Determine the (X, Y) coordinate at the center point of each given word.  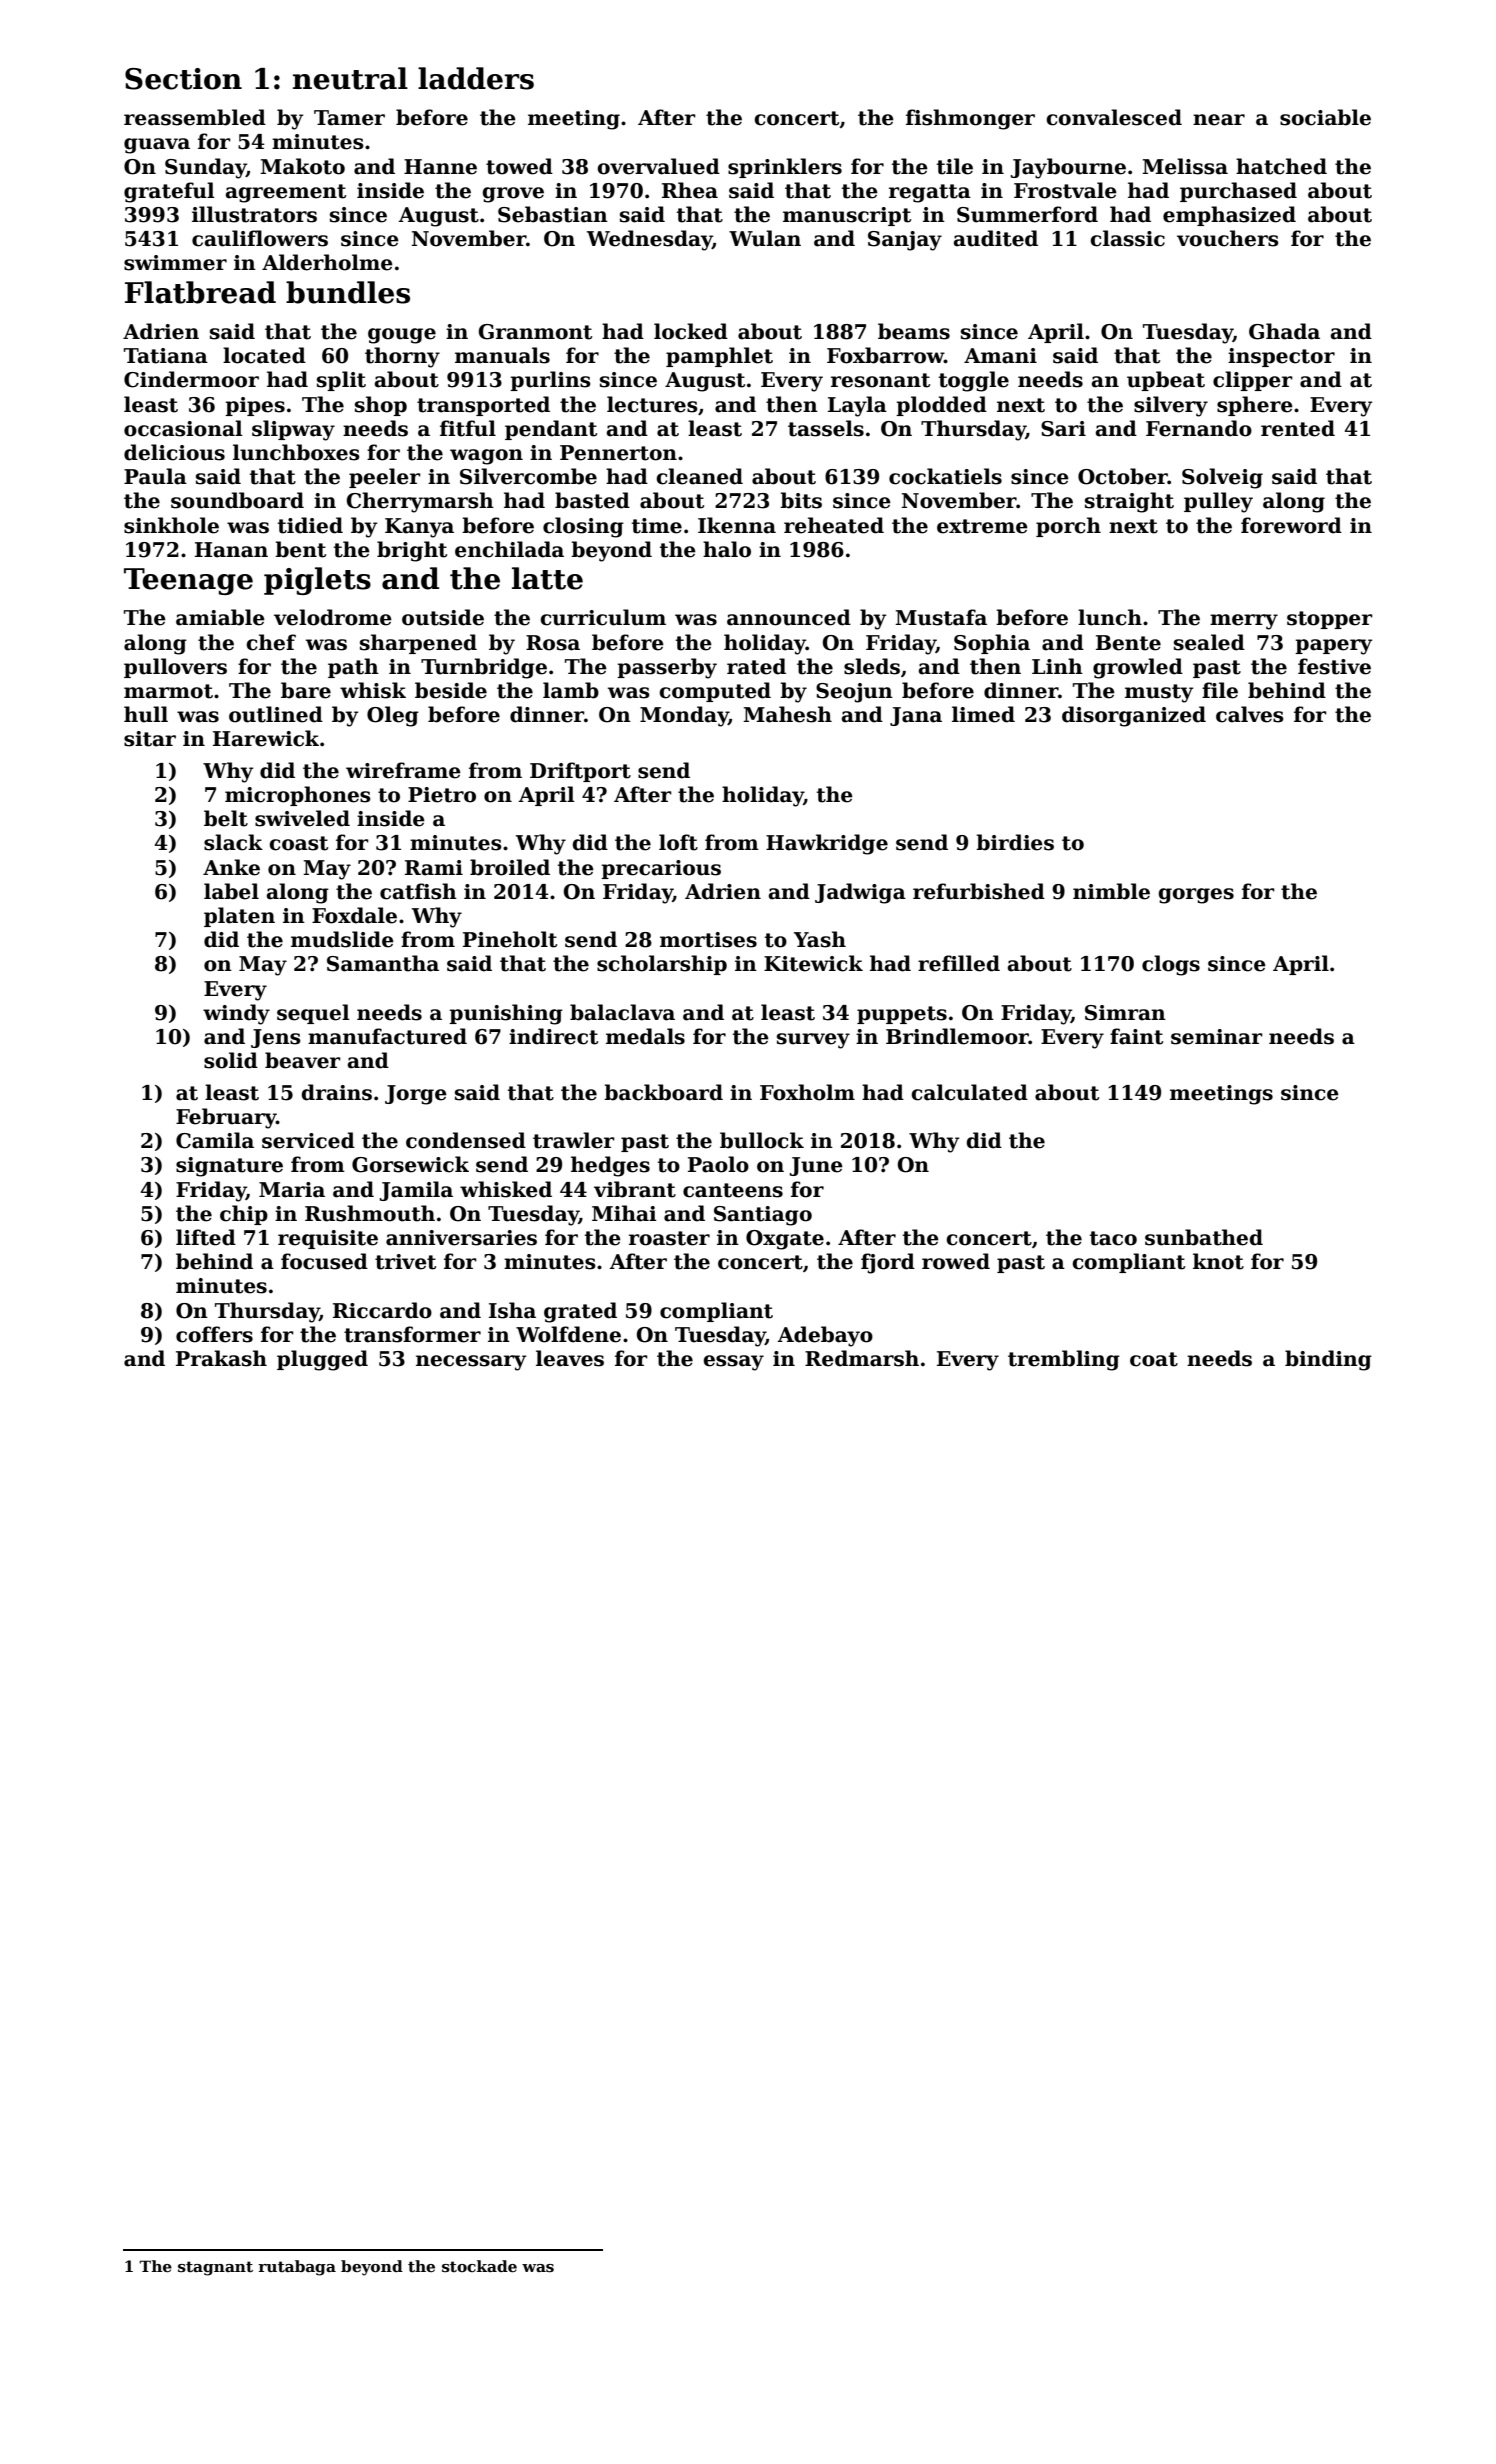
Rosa (553, 643)
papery (1334, 647)
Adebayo (825, 1336)
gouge (402, 336)
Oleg (393, 716)
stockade (479, 2266)
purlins (550, 381)
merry (1244, 622)
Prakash (221, 1358)
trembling (1064, 1360)
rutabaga (297, 2268)
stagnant (215, 2268)
